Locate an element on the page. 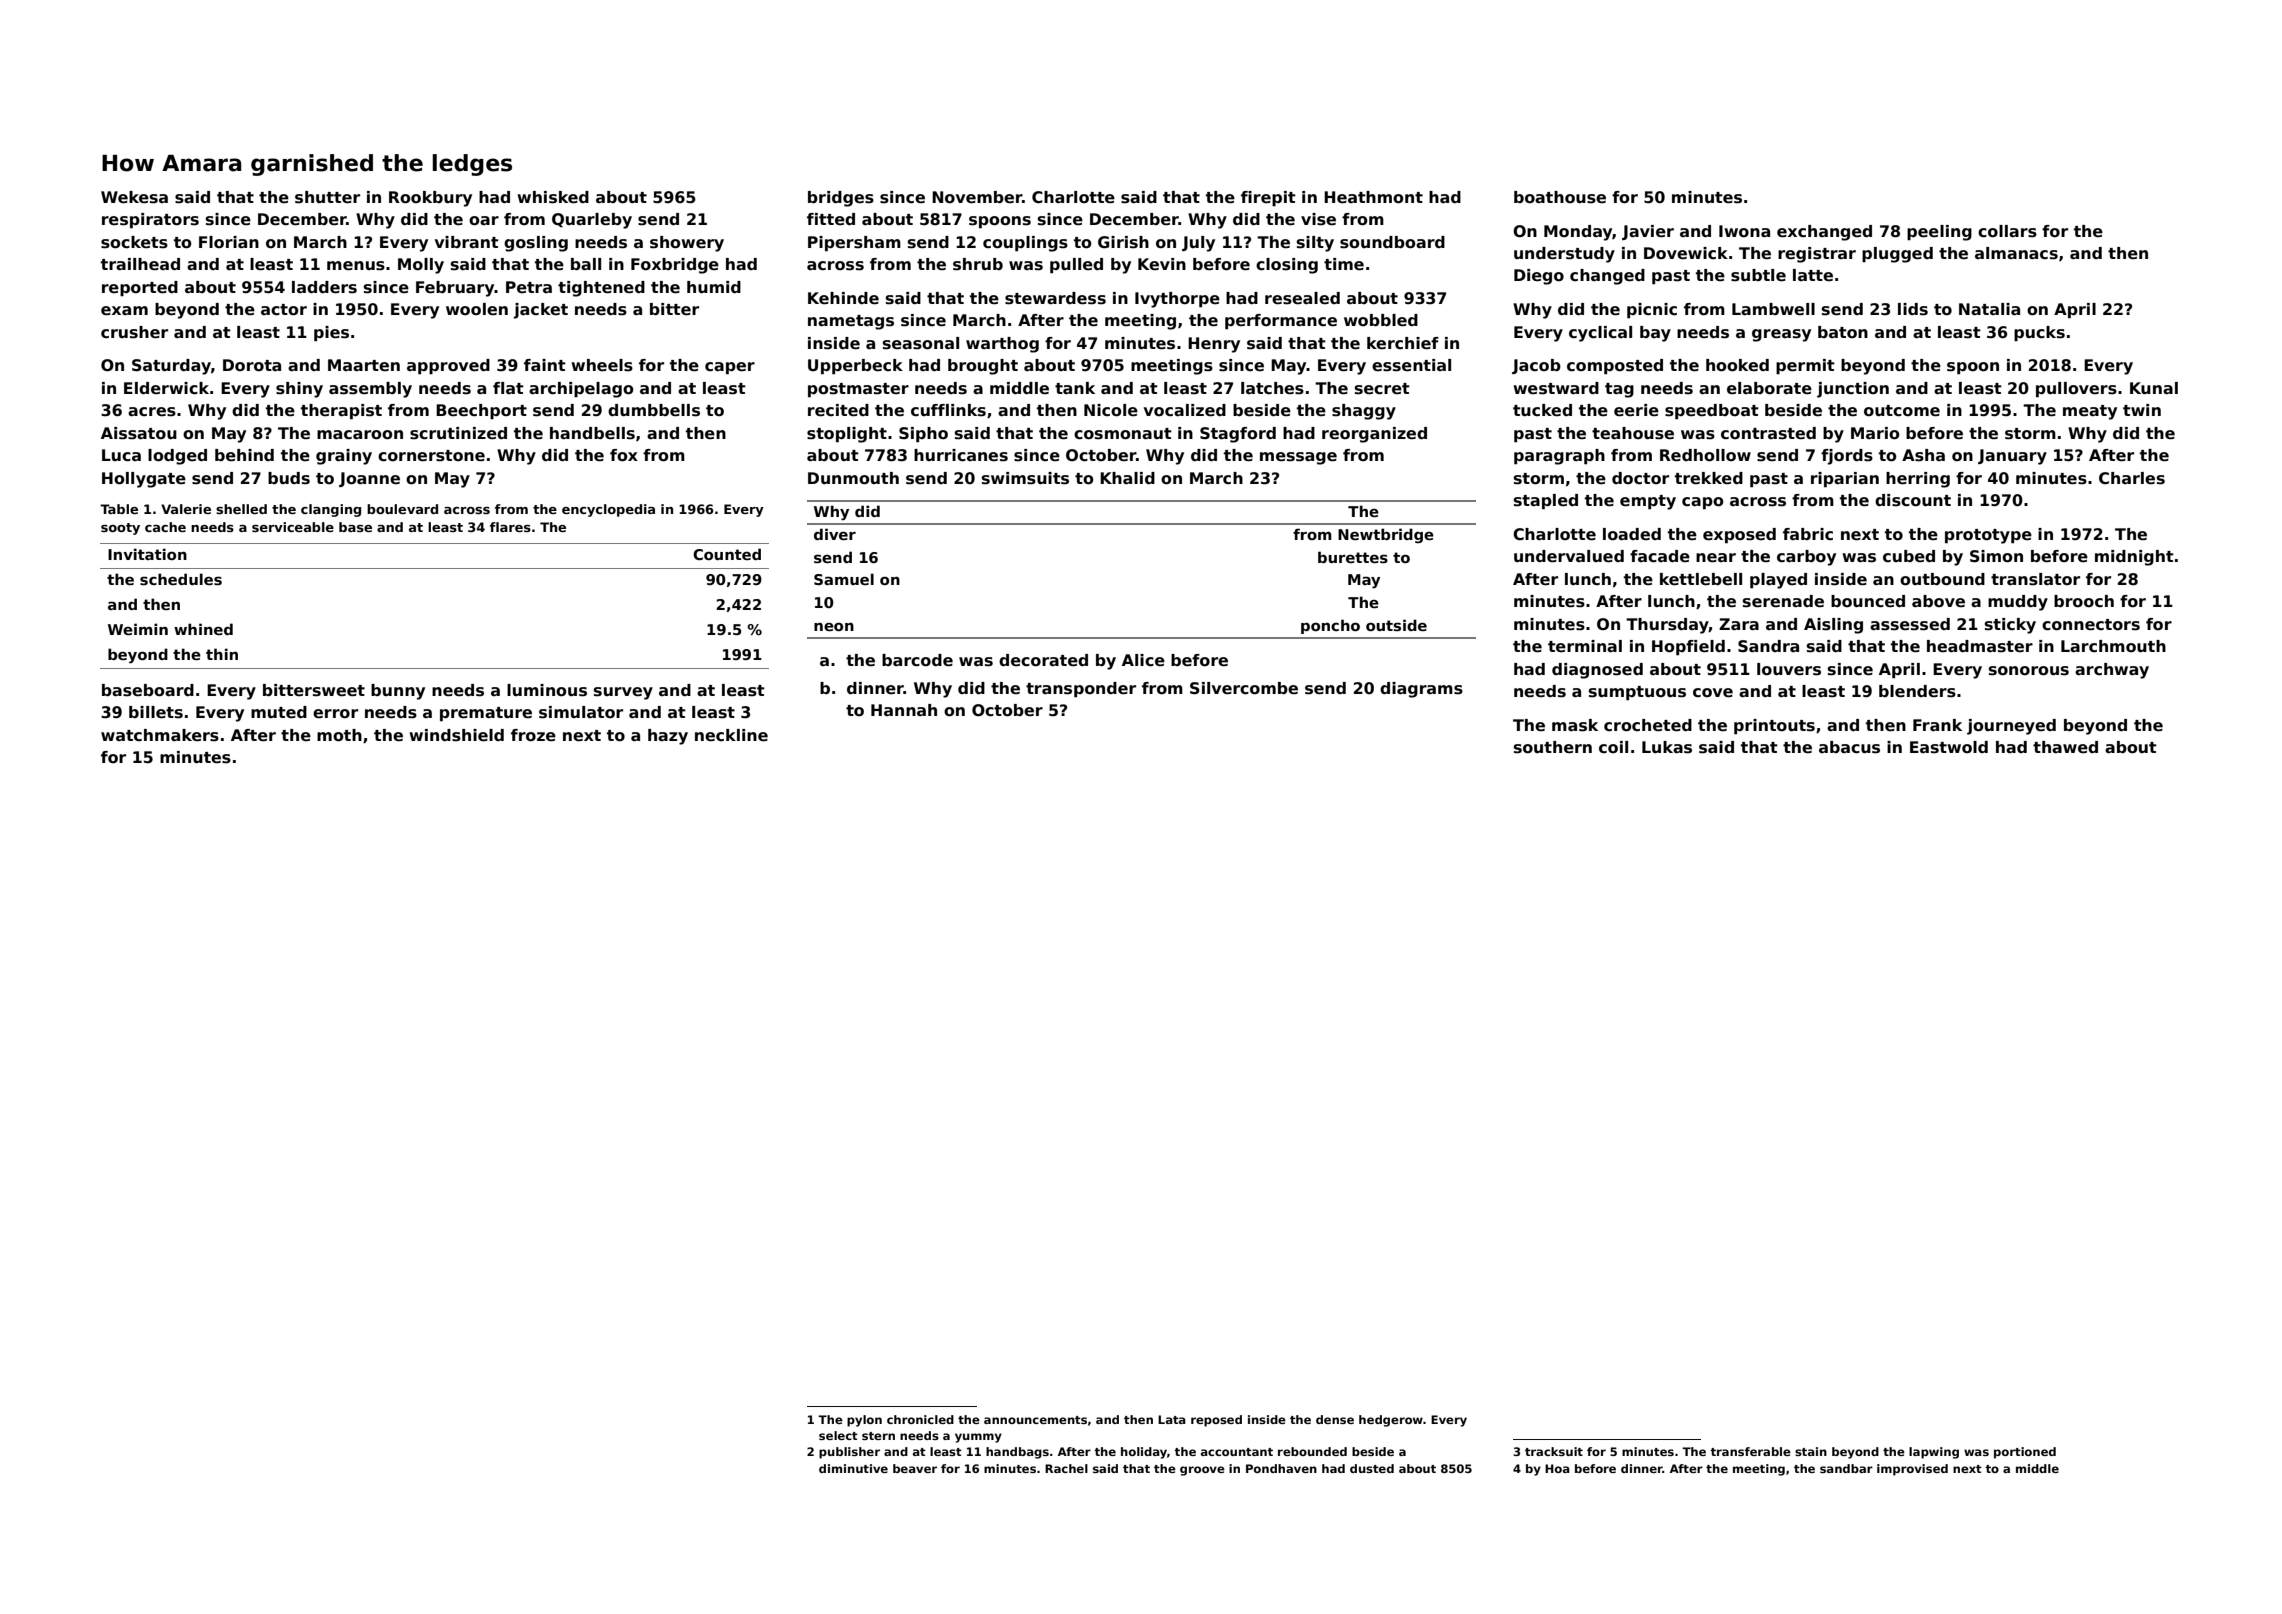  discount is located at coordinates (1913, 500).
